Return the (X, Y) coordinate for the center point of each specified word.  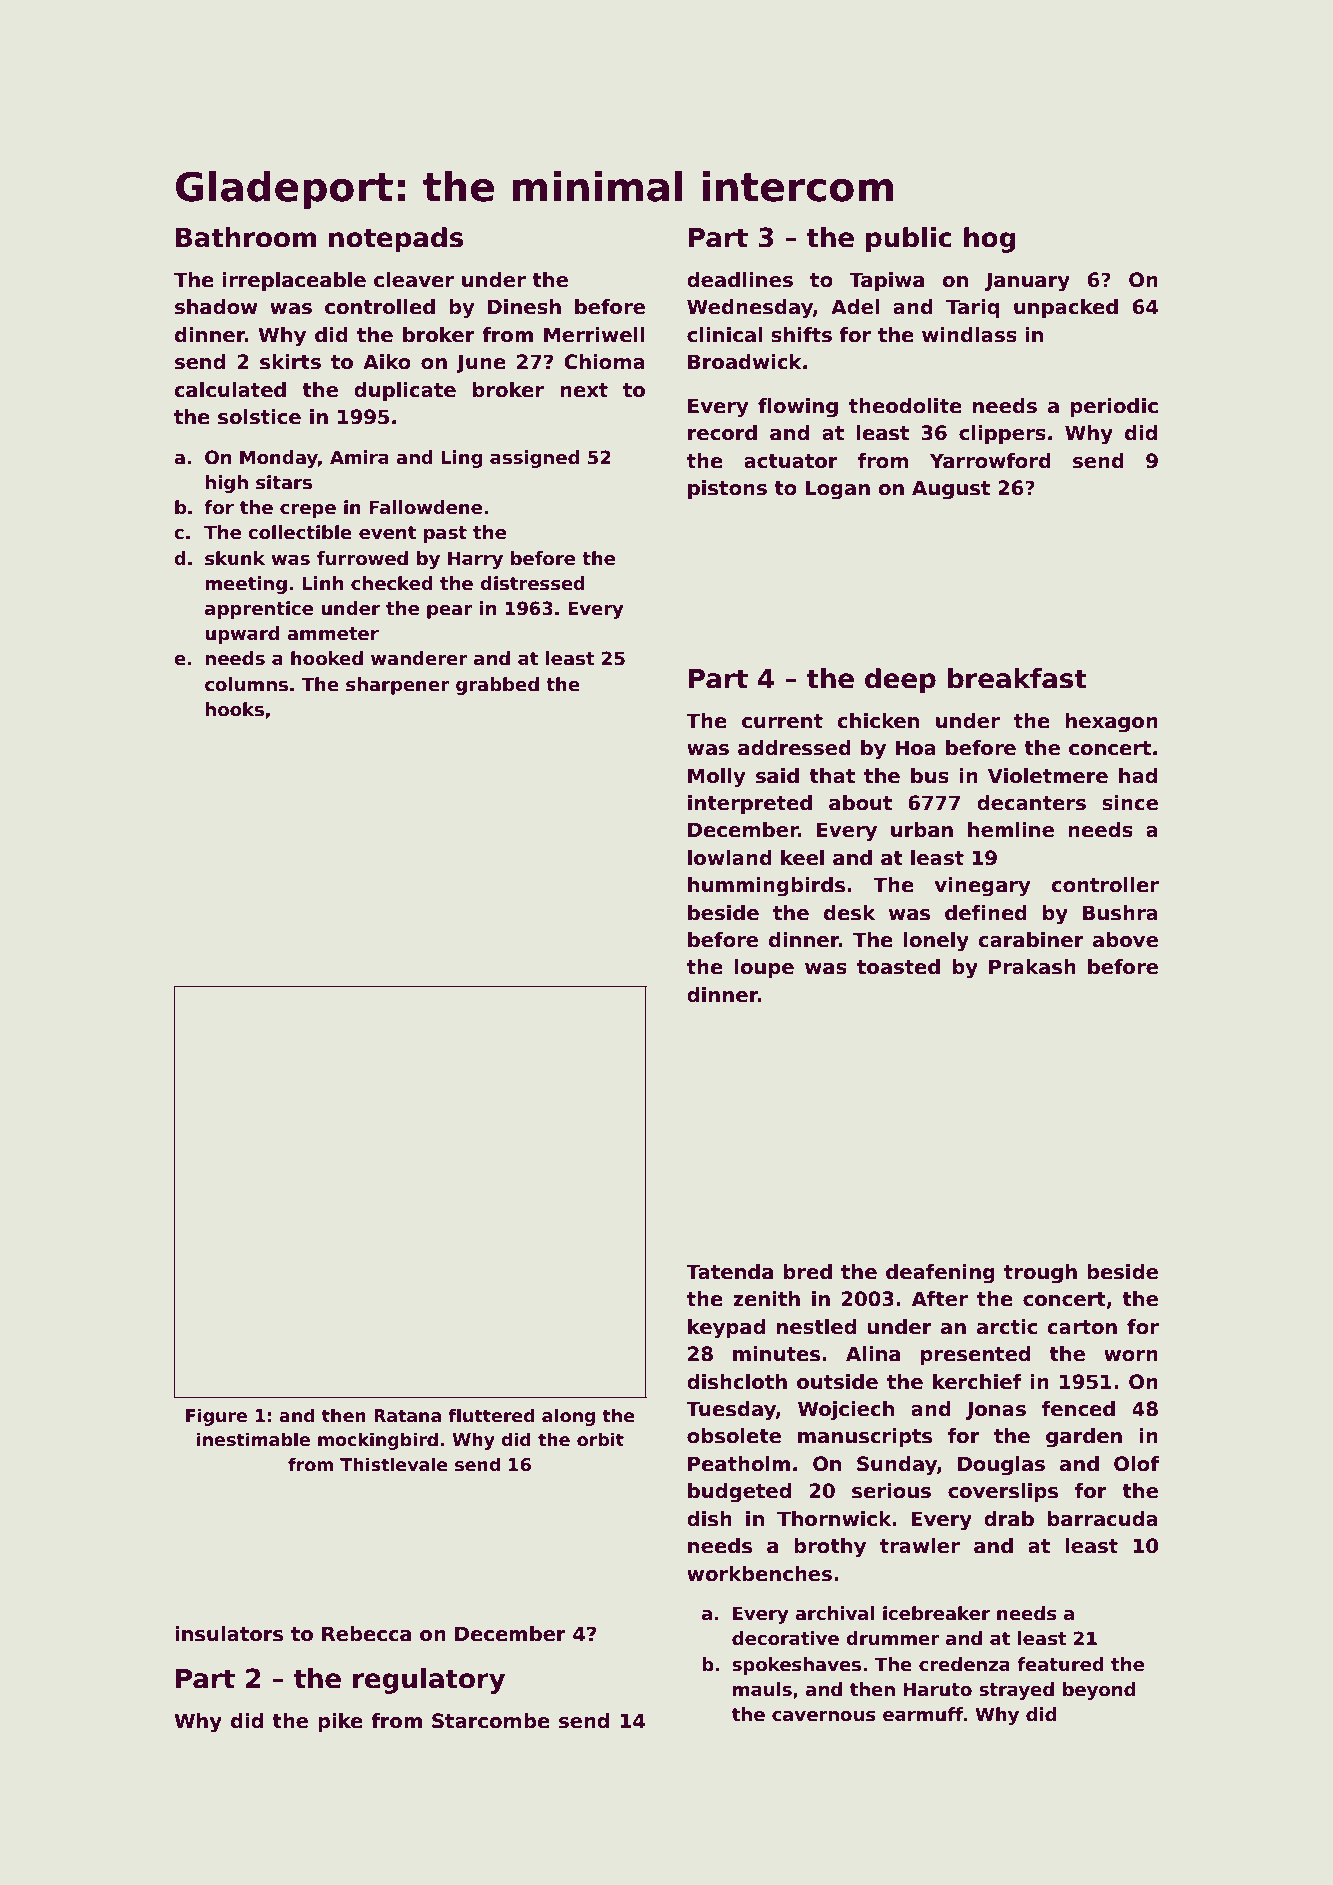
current (782, 721)
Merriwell (594, 335)
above (1125, 940)
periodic (1114, 407)
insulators (229, 1634)
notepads (396, 240)
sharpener (398, 686)
